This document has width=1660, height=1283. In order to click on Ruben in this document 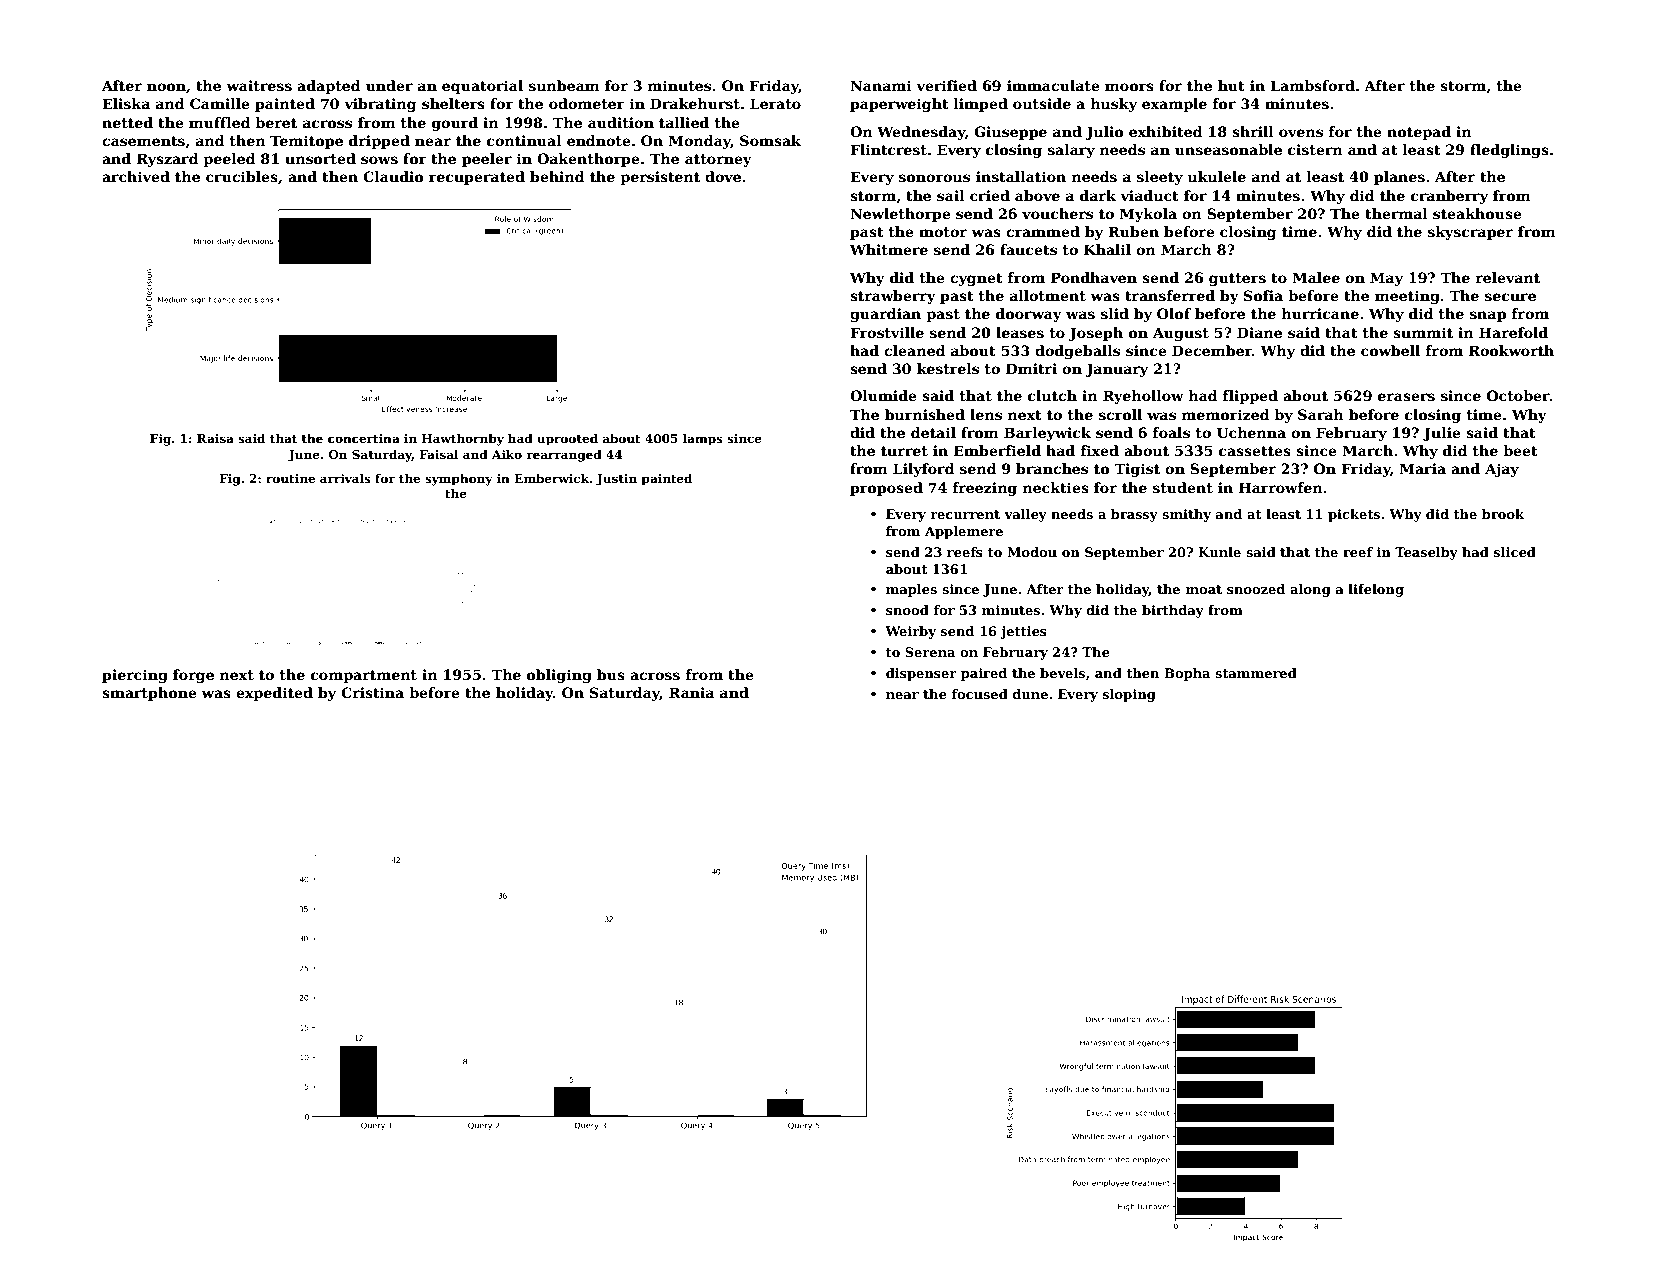, I will do `click(1133, 231)`.
